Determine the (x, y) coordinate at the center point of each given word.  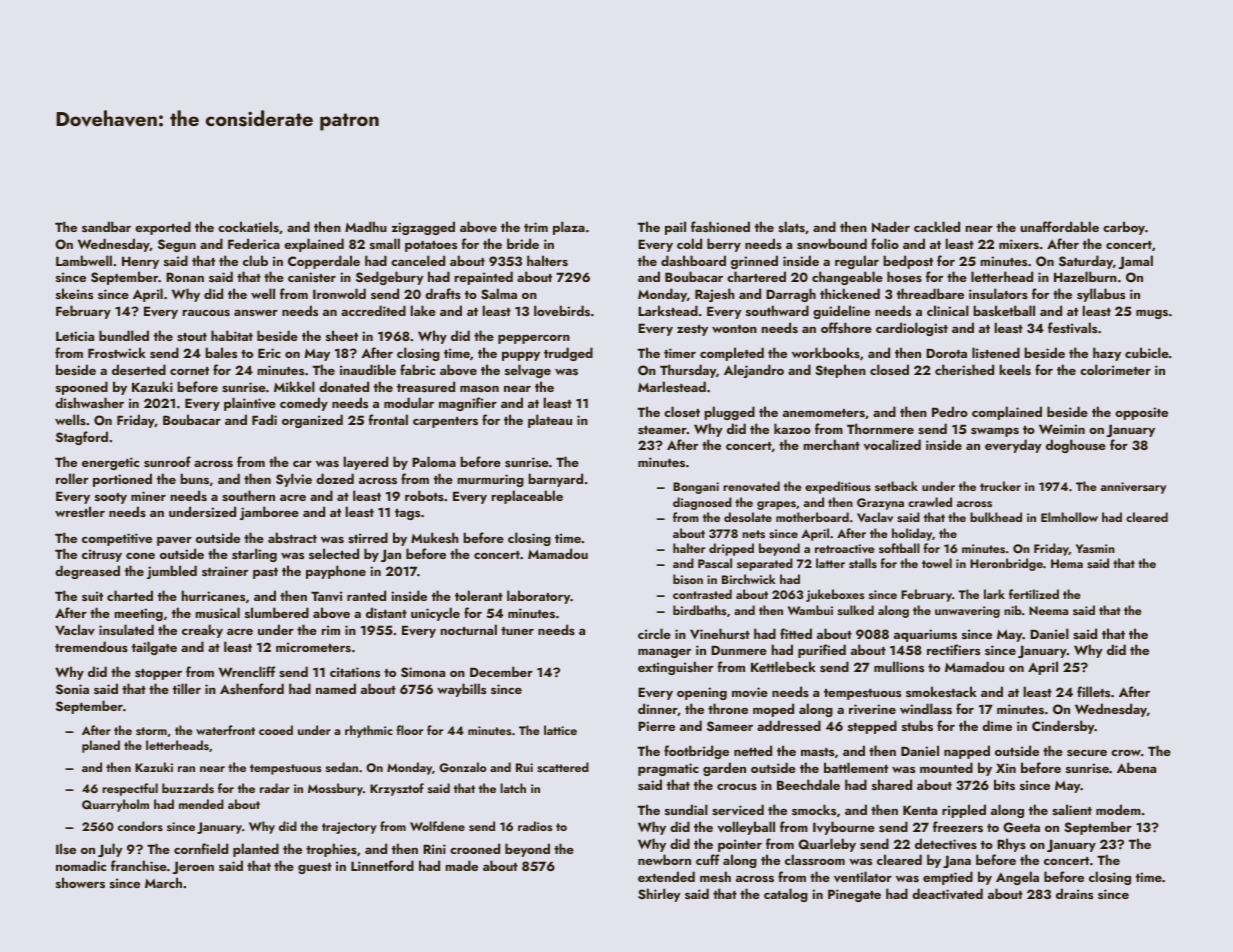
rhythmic (369, 731)
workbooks (826, 352)
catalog (786, 895)
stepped (872, 727)
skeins (74, 293)
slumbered (277, 612)
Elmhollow (1069, 517)
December (501, 671)
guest (315, 868)
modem (1118, 809)
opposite (1141, 413)
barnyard (556, 480)
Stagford (82, 438)
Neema (1048, 610)
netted (753, 750)
